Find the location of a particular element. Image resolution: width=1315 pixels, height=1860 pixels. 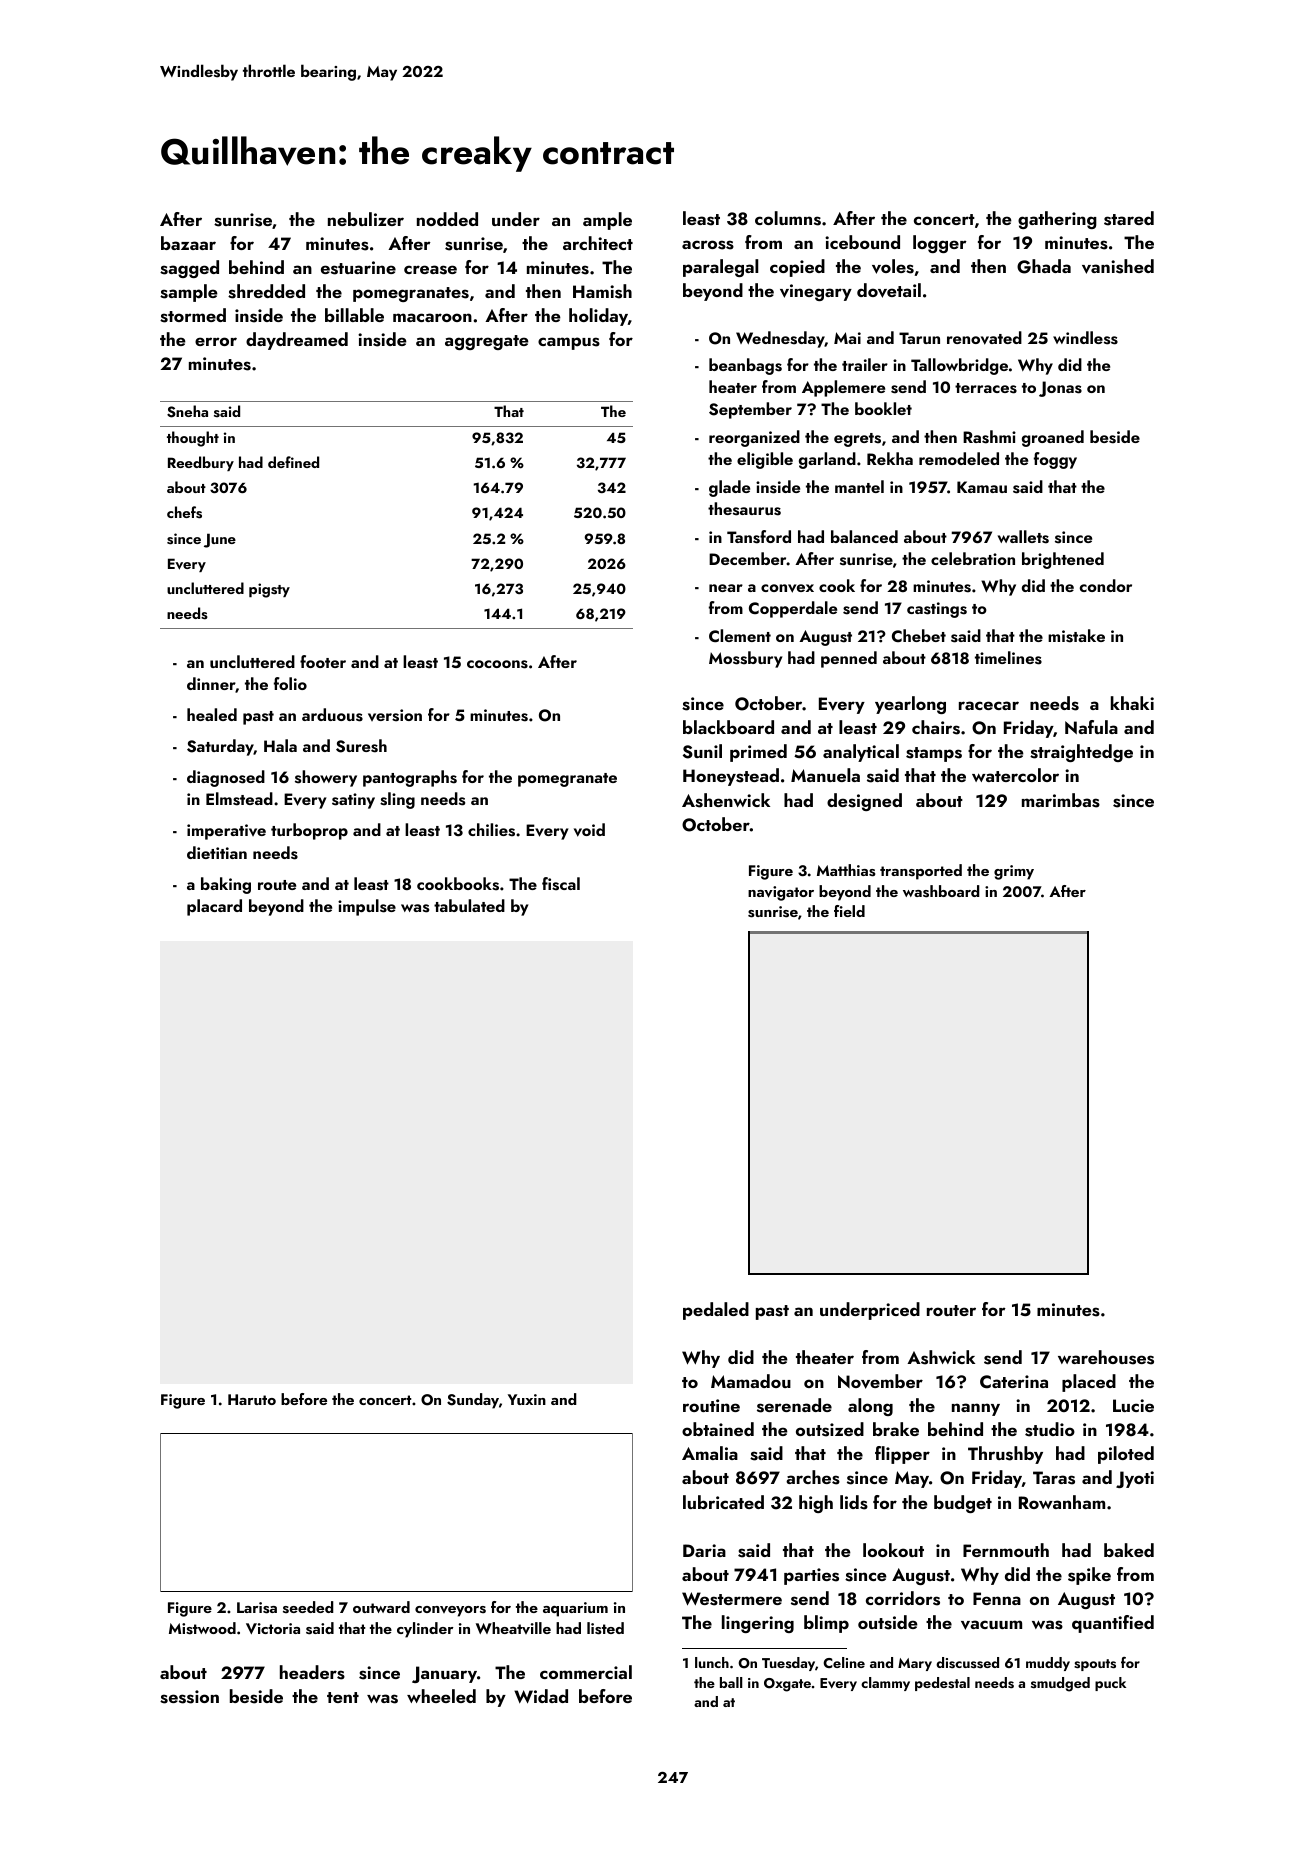

placard is located at coordinates (214, 907).
